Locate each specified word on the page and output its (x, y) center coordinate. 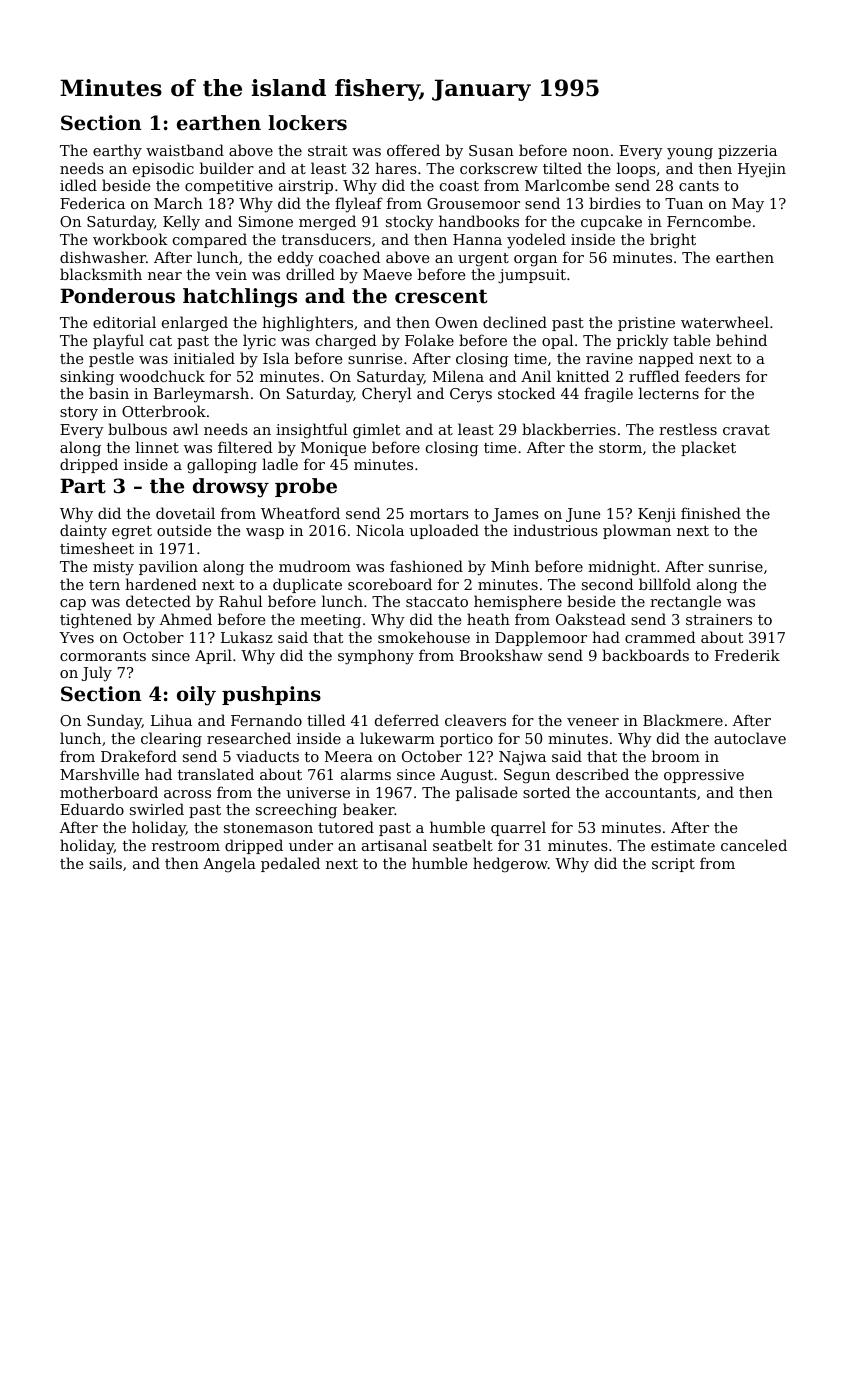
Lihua (171, 720)
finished (711, 513)
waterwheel (725, 322)
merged (327, 223)
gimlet (376, 431)
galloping (222, 466)
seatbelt (463, 845)
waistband (185, 150)
